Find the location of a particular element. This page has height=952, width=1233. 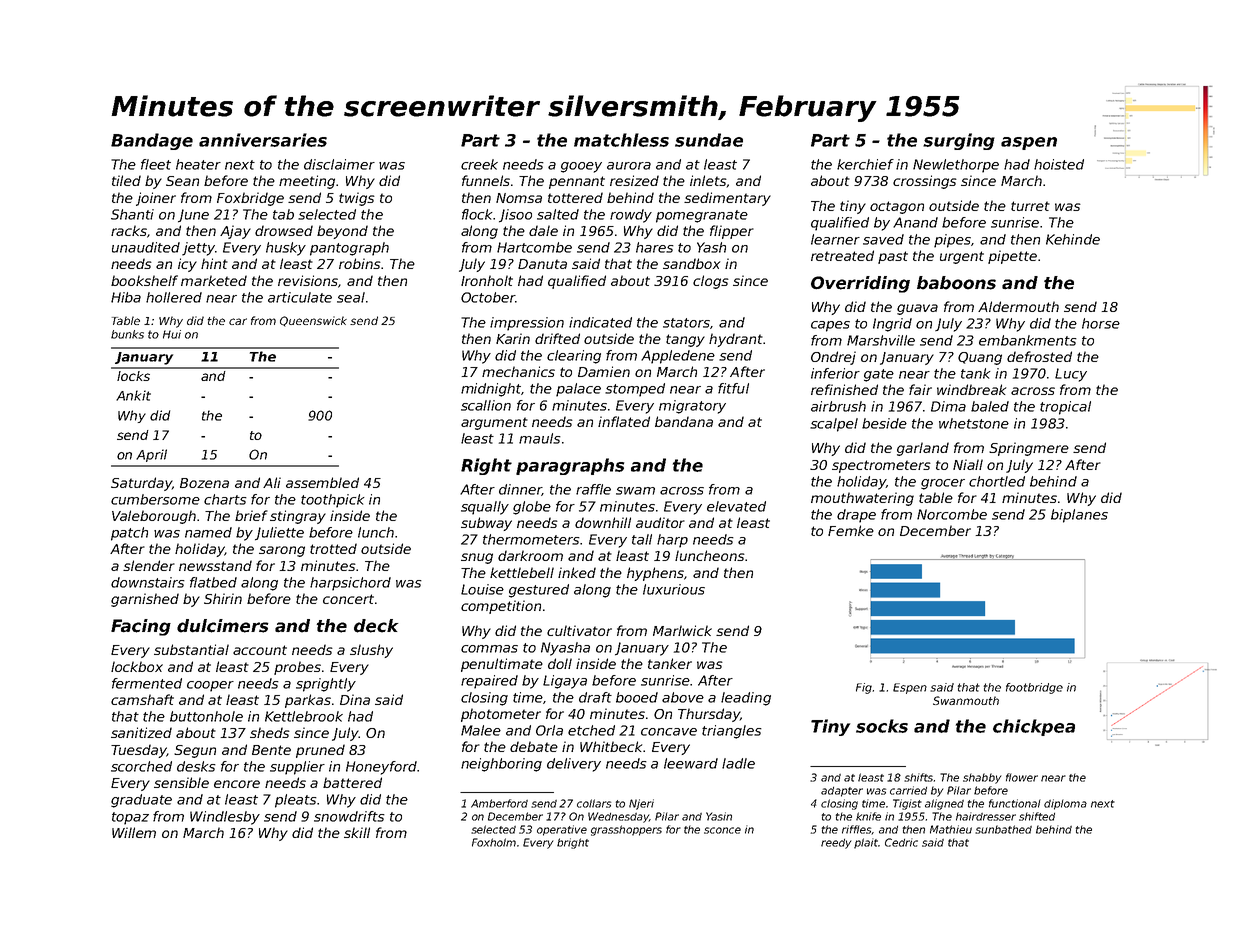

Willem is located at coordinates (134, 832).
